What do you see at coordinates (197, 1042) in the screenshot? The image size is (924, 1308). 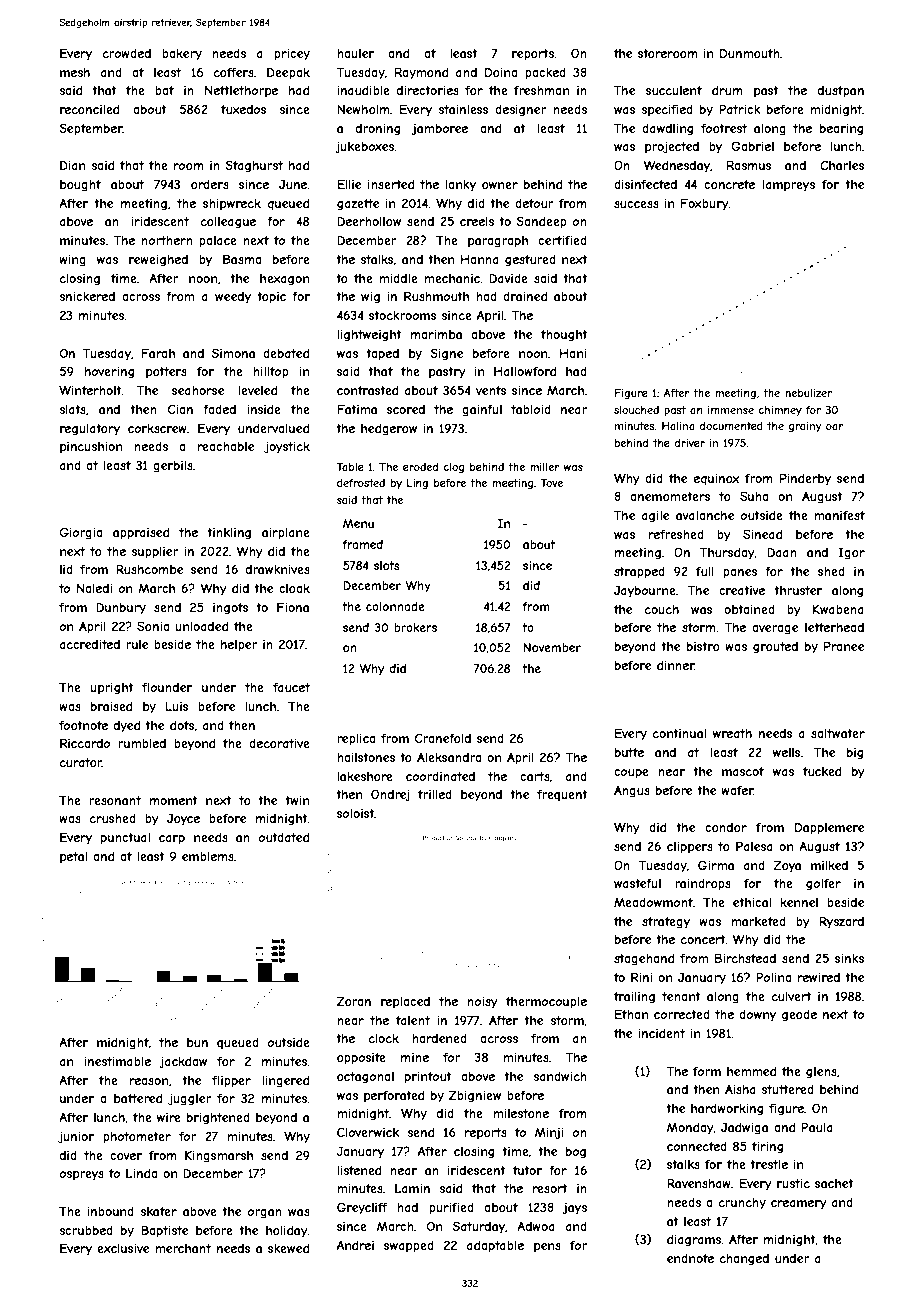 I see `bun` at bounding box center [197, 1042].
